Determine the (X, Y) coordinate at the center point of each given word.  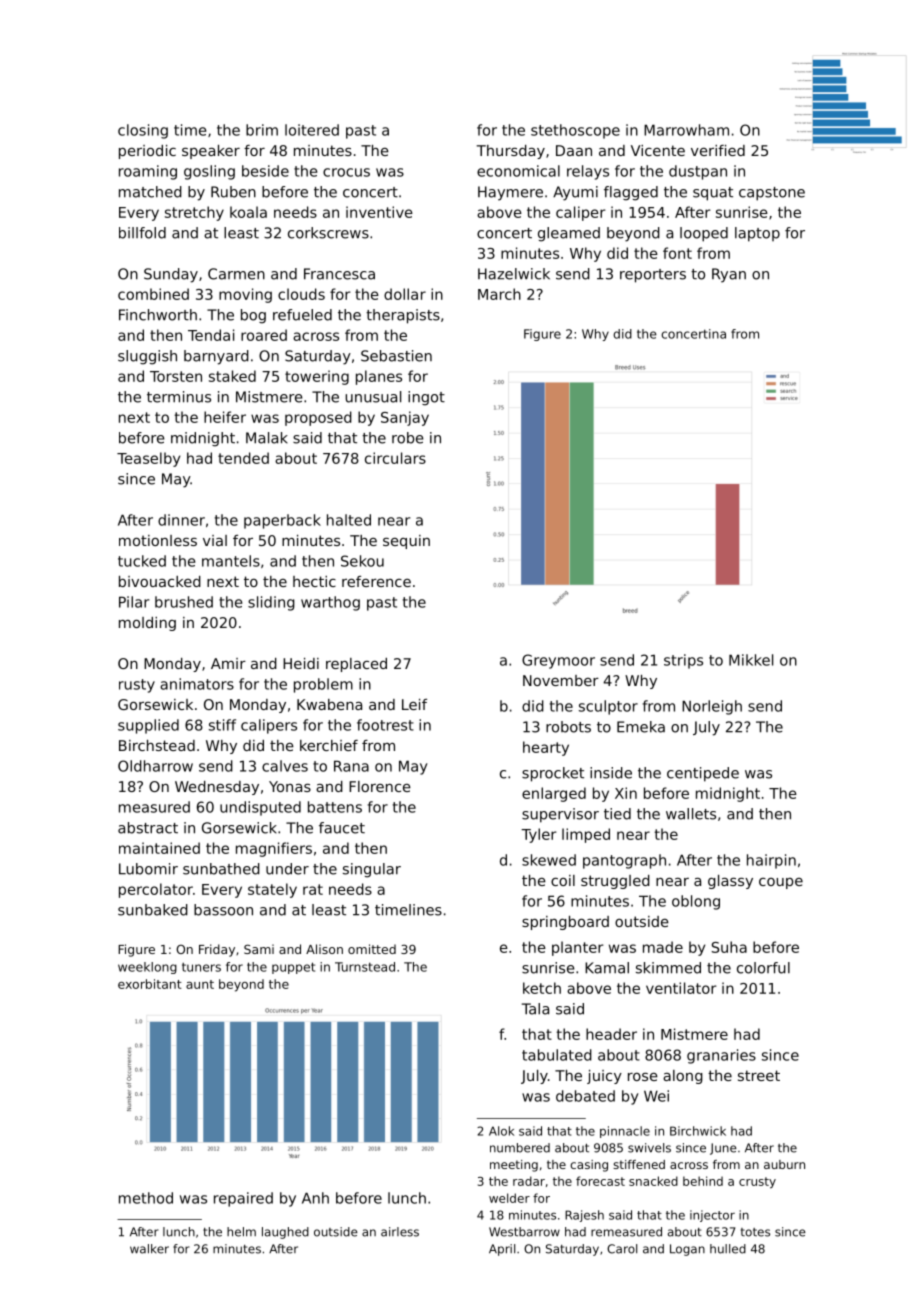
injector (712, 1216)
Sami (259, 949)
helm (241, 1232)
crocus (346, 172)
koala (248, 212)
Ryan (729, 275)
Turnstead (365, 967)
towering (317, 377)
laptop (757, 234)
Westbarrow (524, 1232)
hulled (728, 1249)
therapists (403, 316)
